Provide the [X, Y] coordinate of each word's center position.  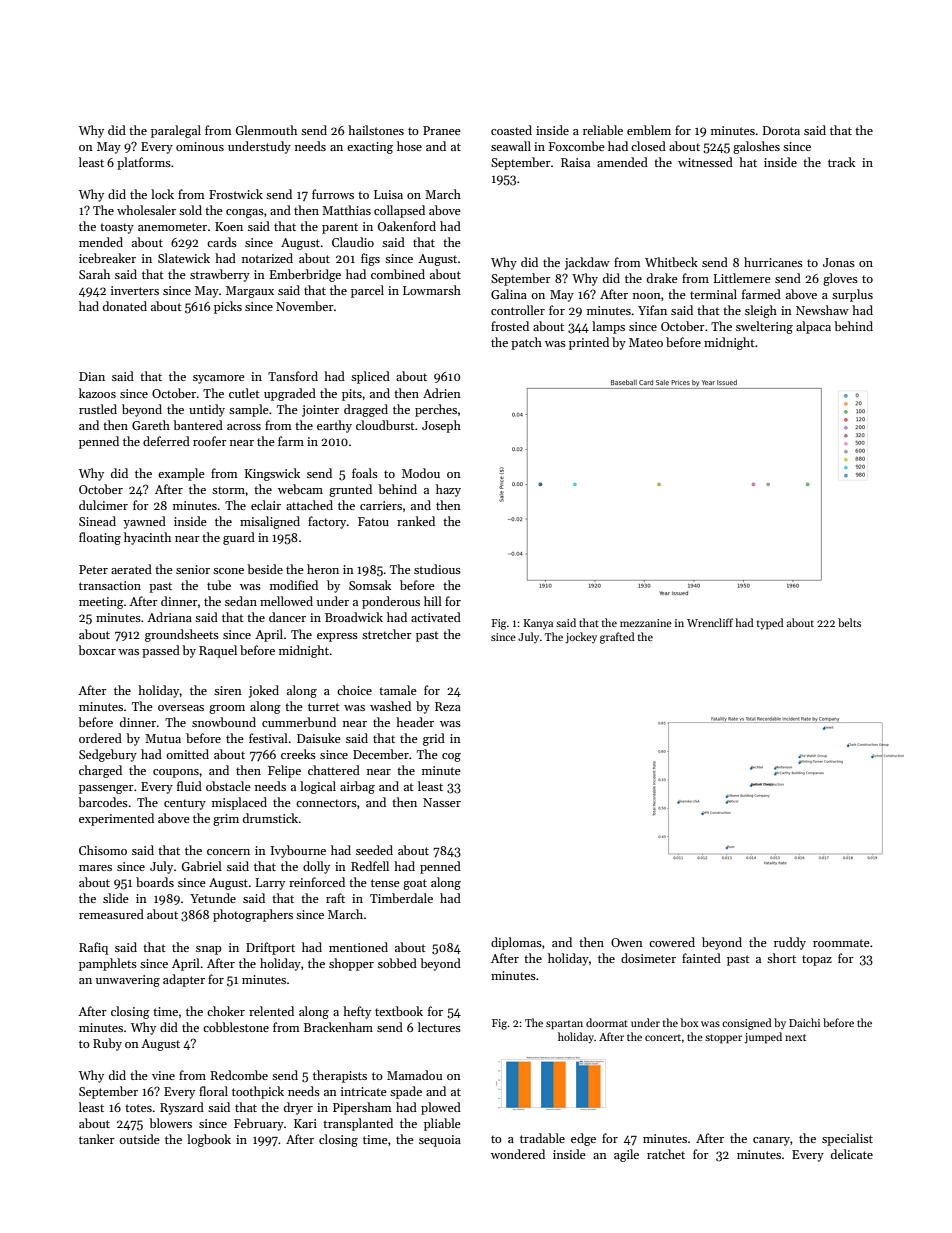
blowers [170, 1123]
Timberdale [401, 898]
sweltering [764, 327]
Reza [448, 706]
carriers [381, 505]
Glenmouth [266, 130]
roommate [841, 943]
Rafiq [93, 948]
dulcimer [103, 505]
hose [409, 146]
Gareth [151, 425]
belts [849, 622]
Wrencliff [710, 622]
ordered [100, 738]
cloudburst [385, 425]
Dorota [781, 130]
